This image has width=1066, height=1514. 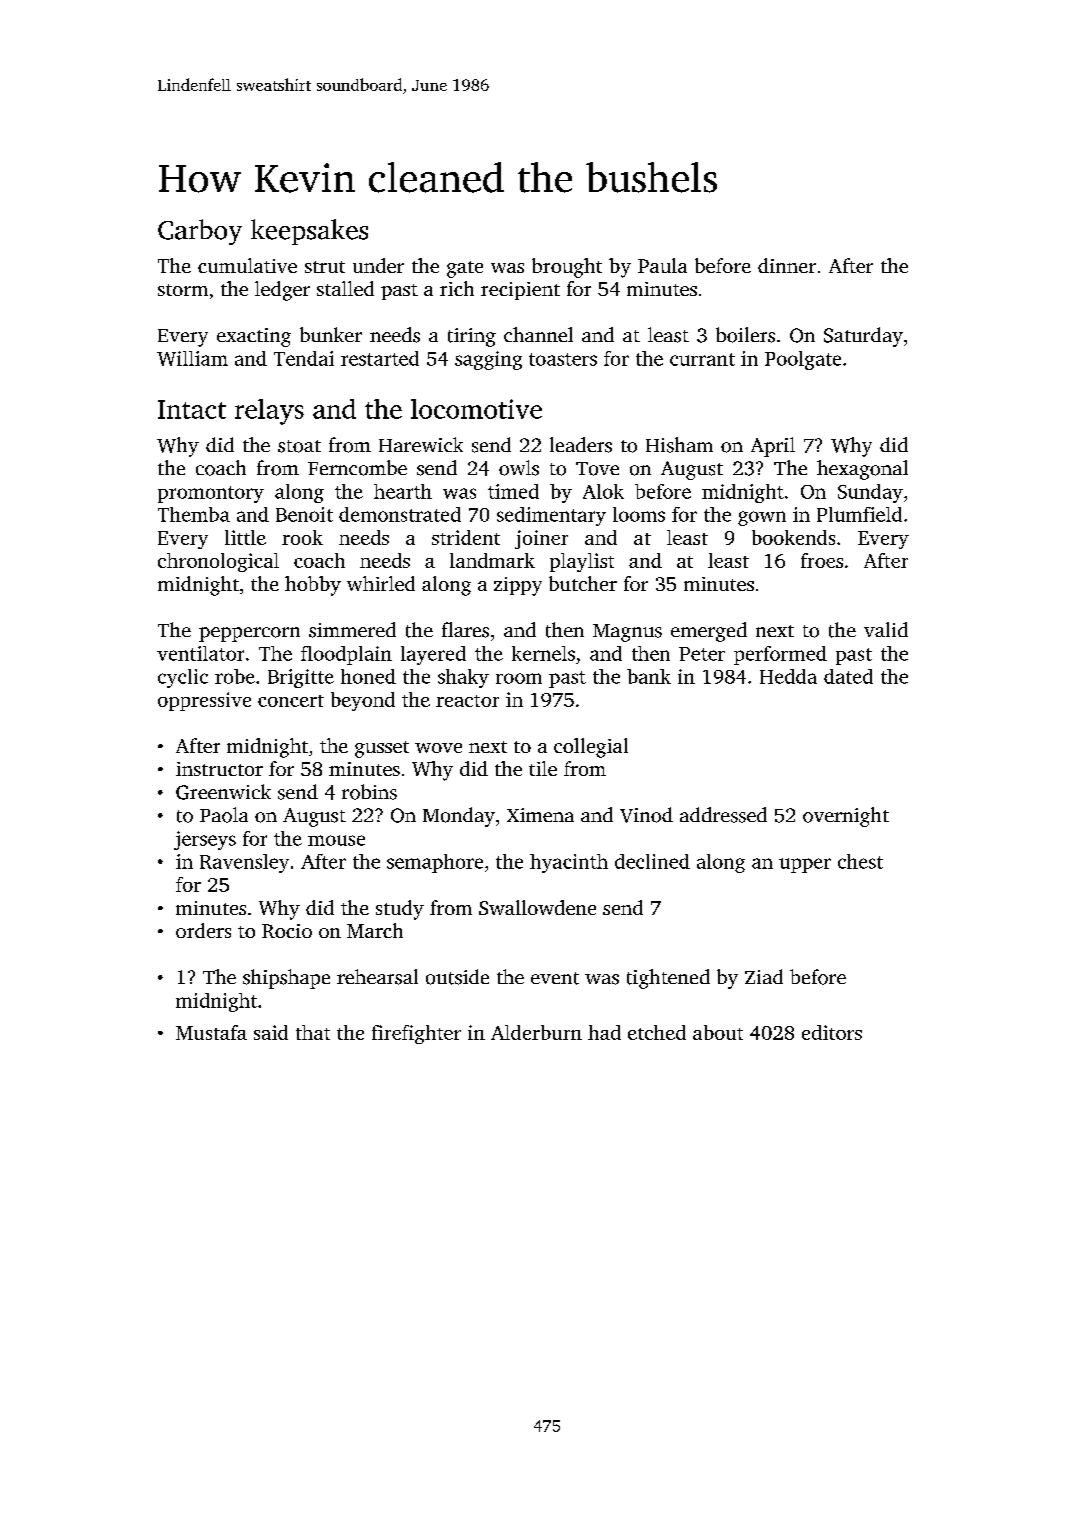 I want to click on storm, so click(x=183, y=290).
